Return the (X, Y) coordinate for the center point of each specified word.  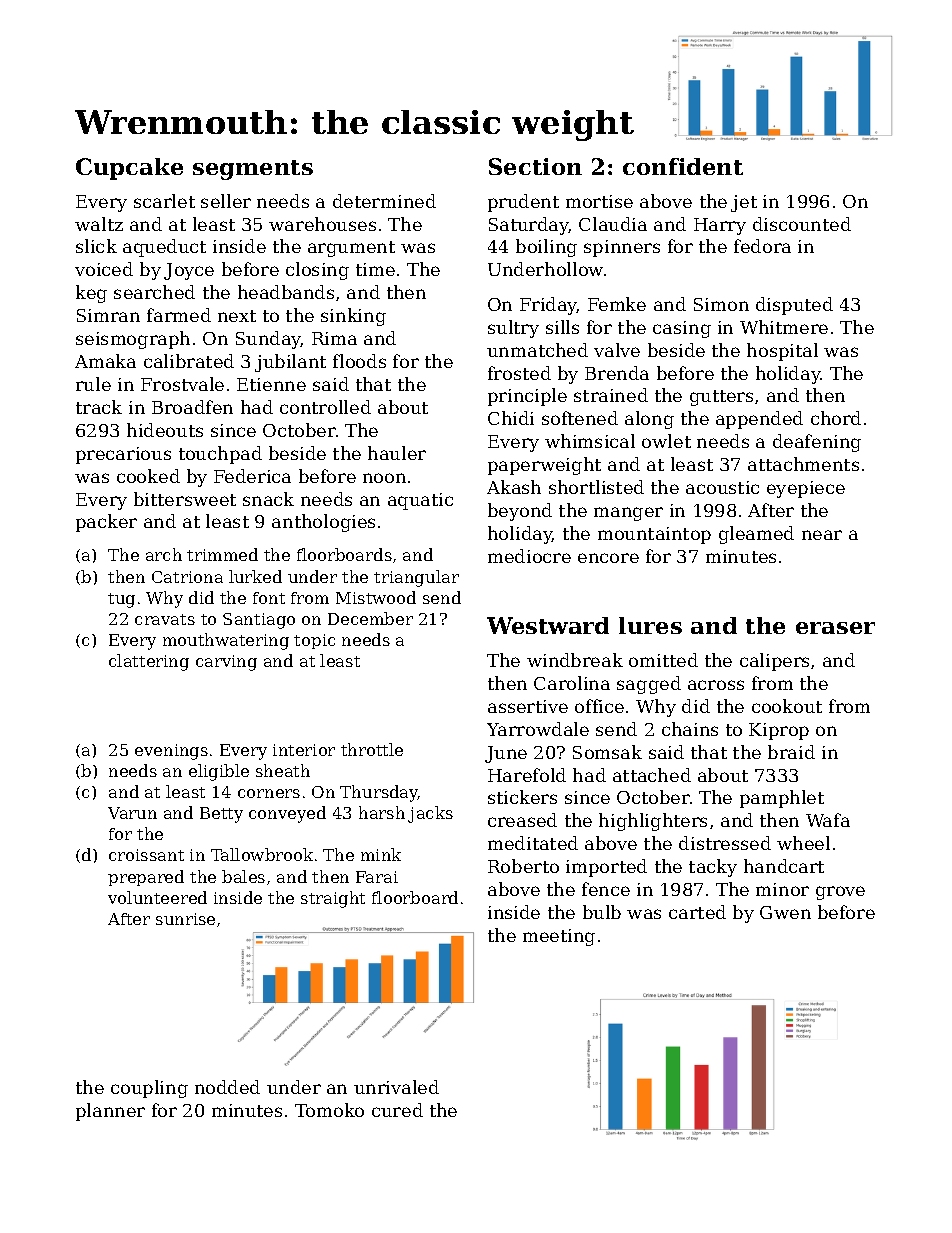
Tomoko (329, 1110)
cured (397, 1110)
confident (683, 166)
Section (535, 166)
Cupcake (129, 169)
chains (690, 729)
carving (226, 663)
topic (314, 641)
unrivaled (396, 1087)
